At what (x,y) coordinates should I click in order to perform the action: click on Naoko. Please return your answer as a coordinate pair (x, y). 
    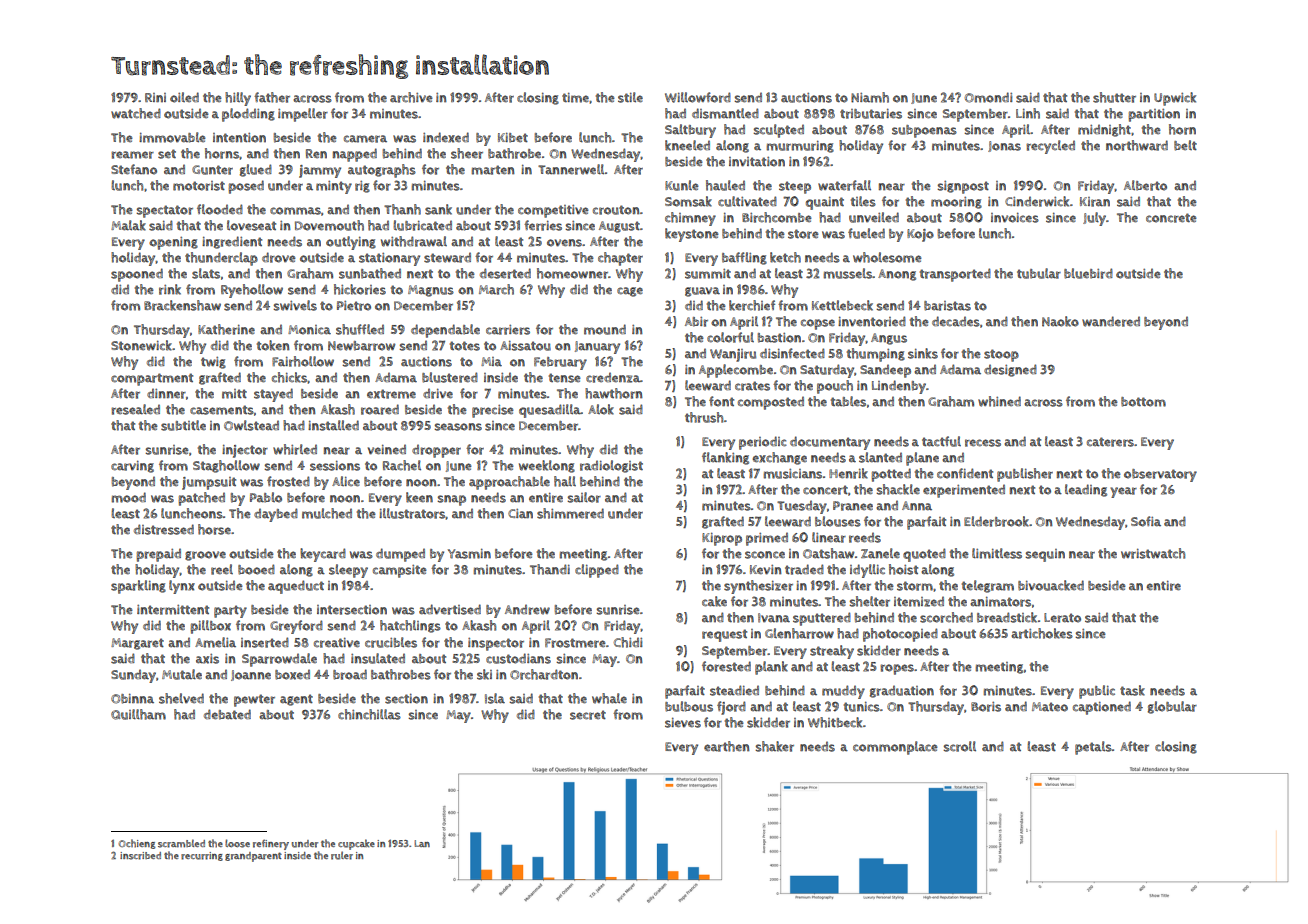
    Looking at the image, I should click on (1060, 321).
